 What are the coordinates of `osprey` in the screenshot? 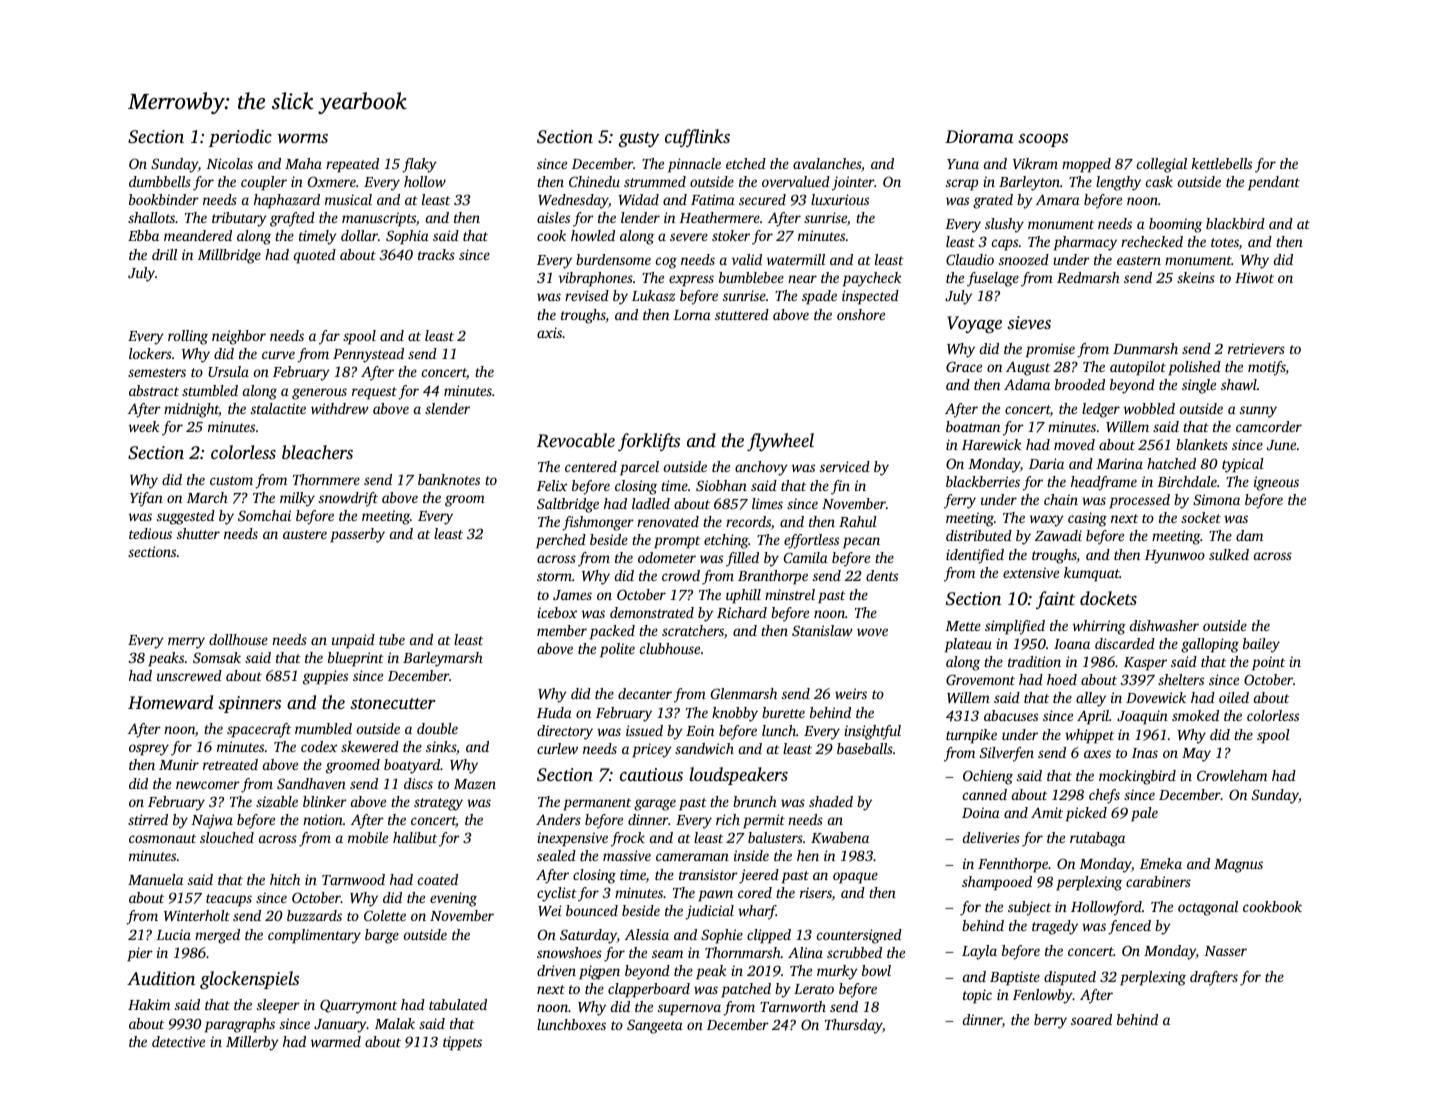 It's located at (149, 750).
